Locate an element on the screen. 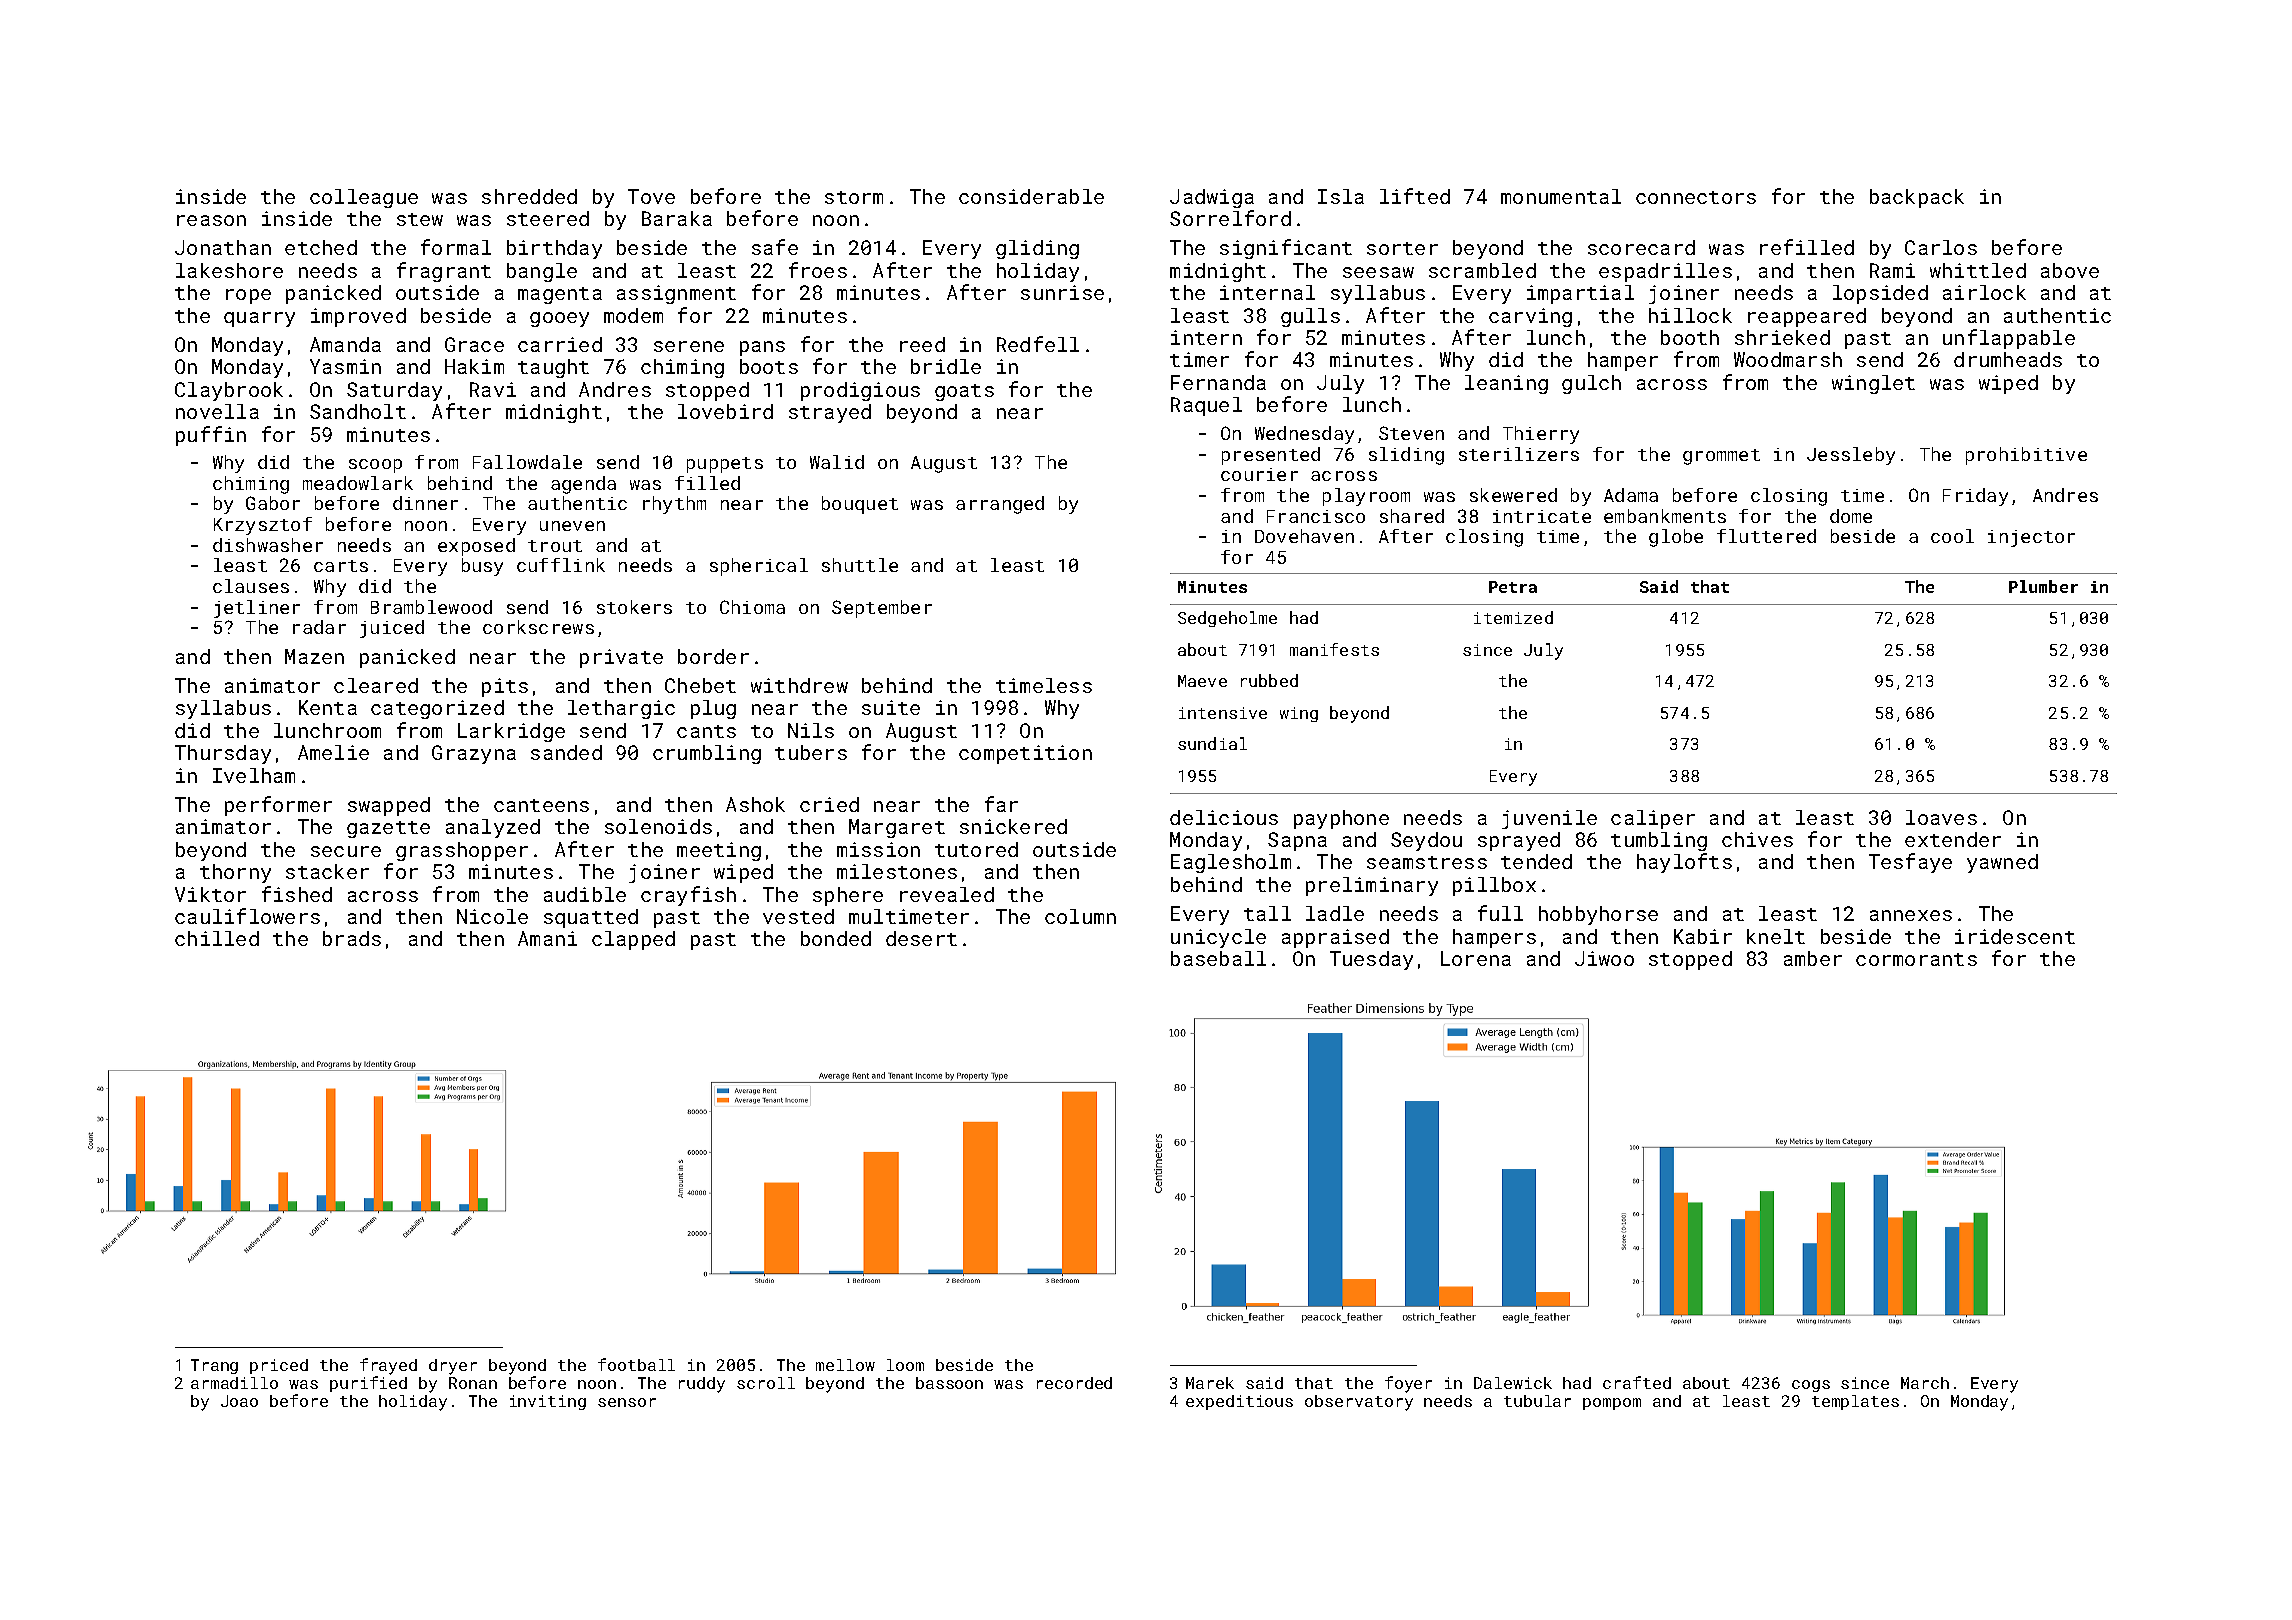  cogs is located at coordinates (1811, 1386).
